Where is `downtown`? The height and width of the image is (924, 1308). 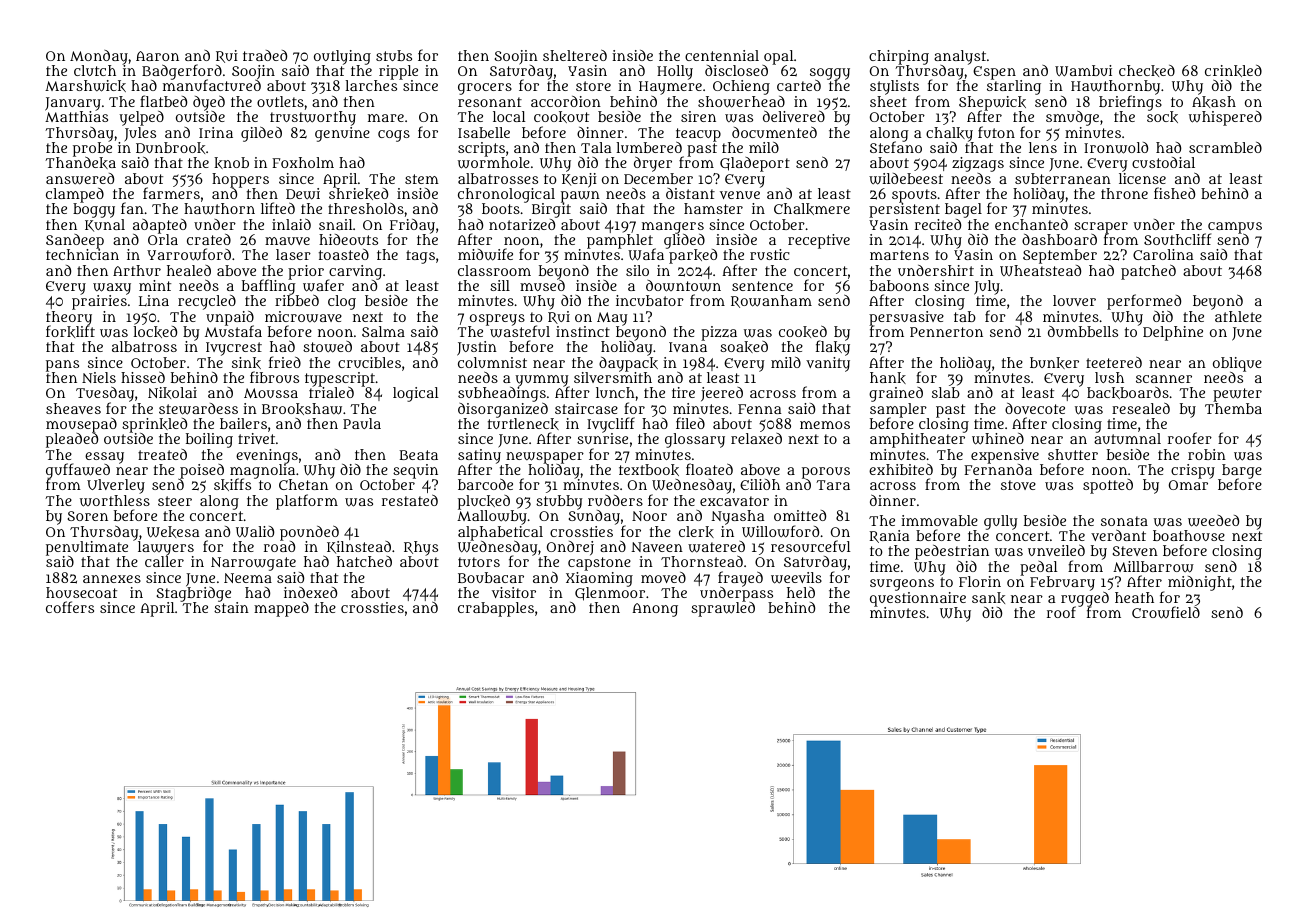 downtown is located at coordinates (683, 286).
